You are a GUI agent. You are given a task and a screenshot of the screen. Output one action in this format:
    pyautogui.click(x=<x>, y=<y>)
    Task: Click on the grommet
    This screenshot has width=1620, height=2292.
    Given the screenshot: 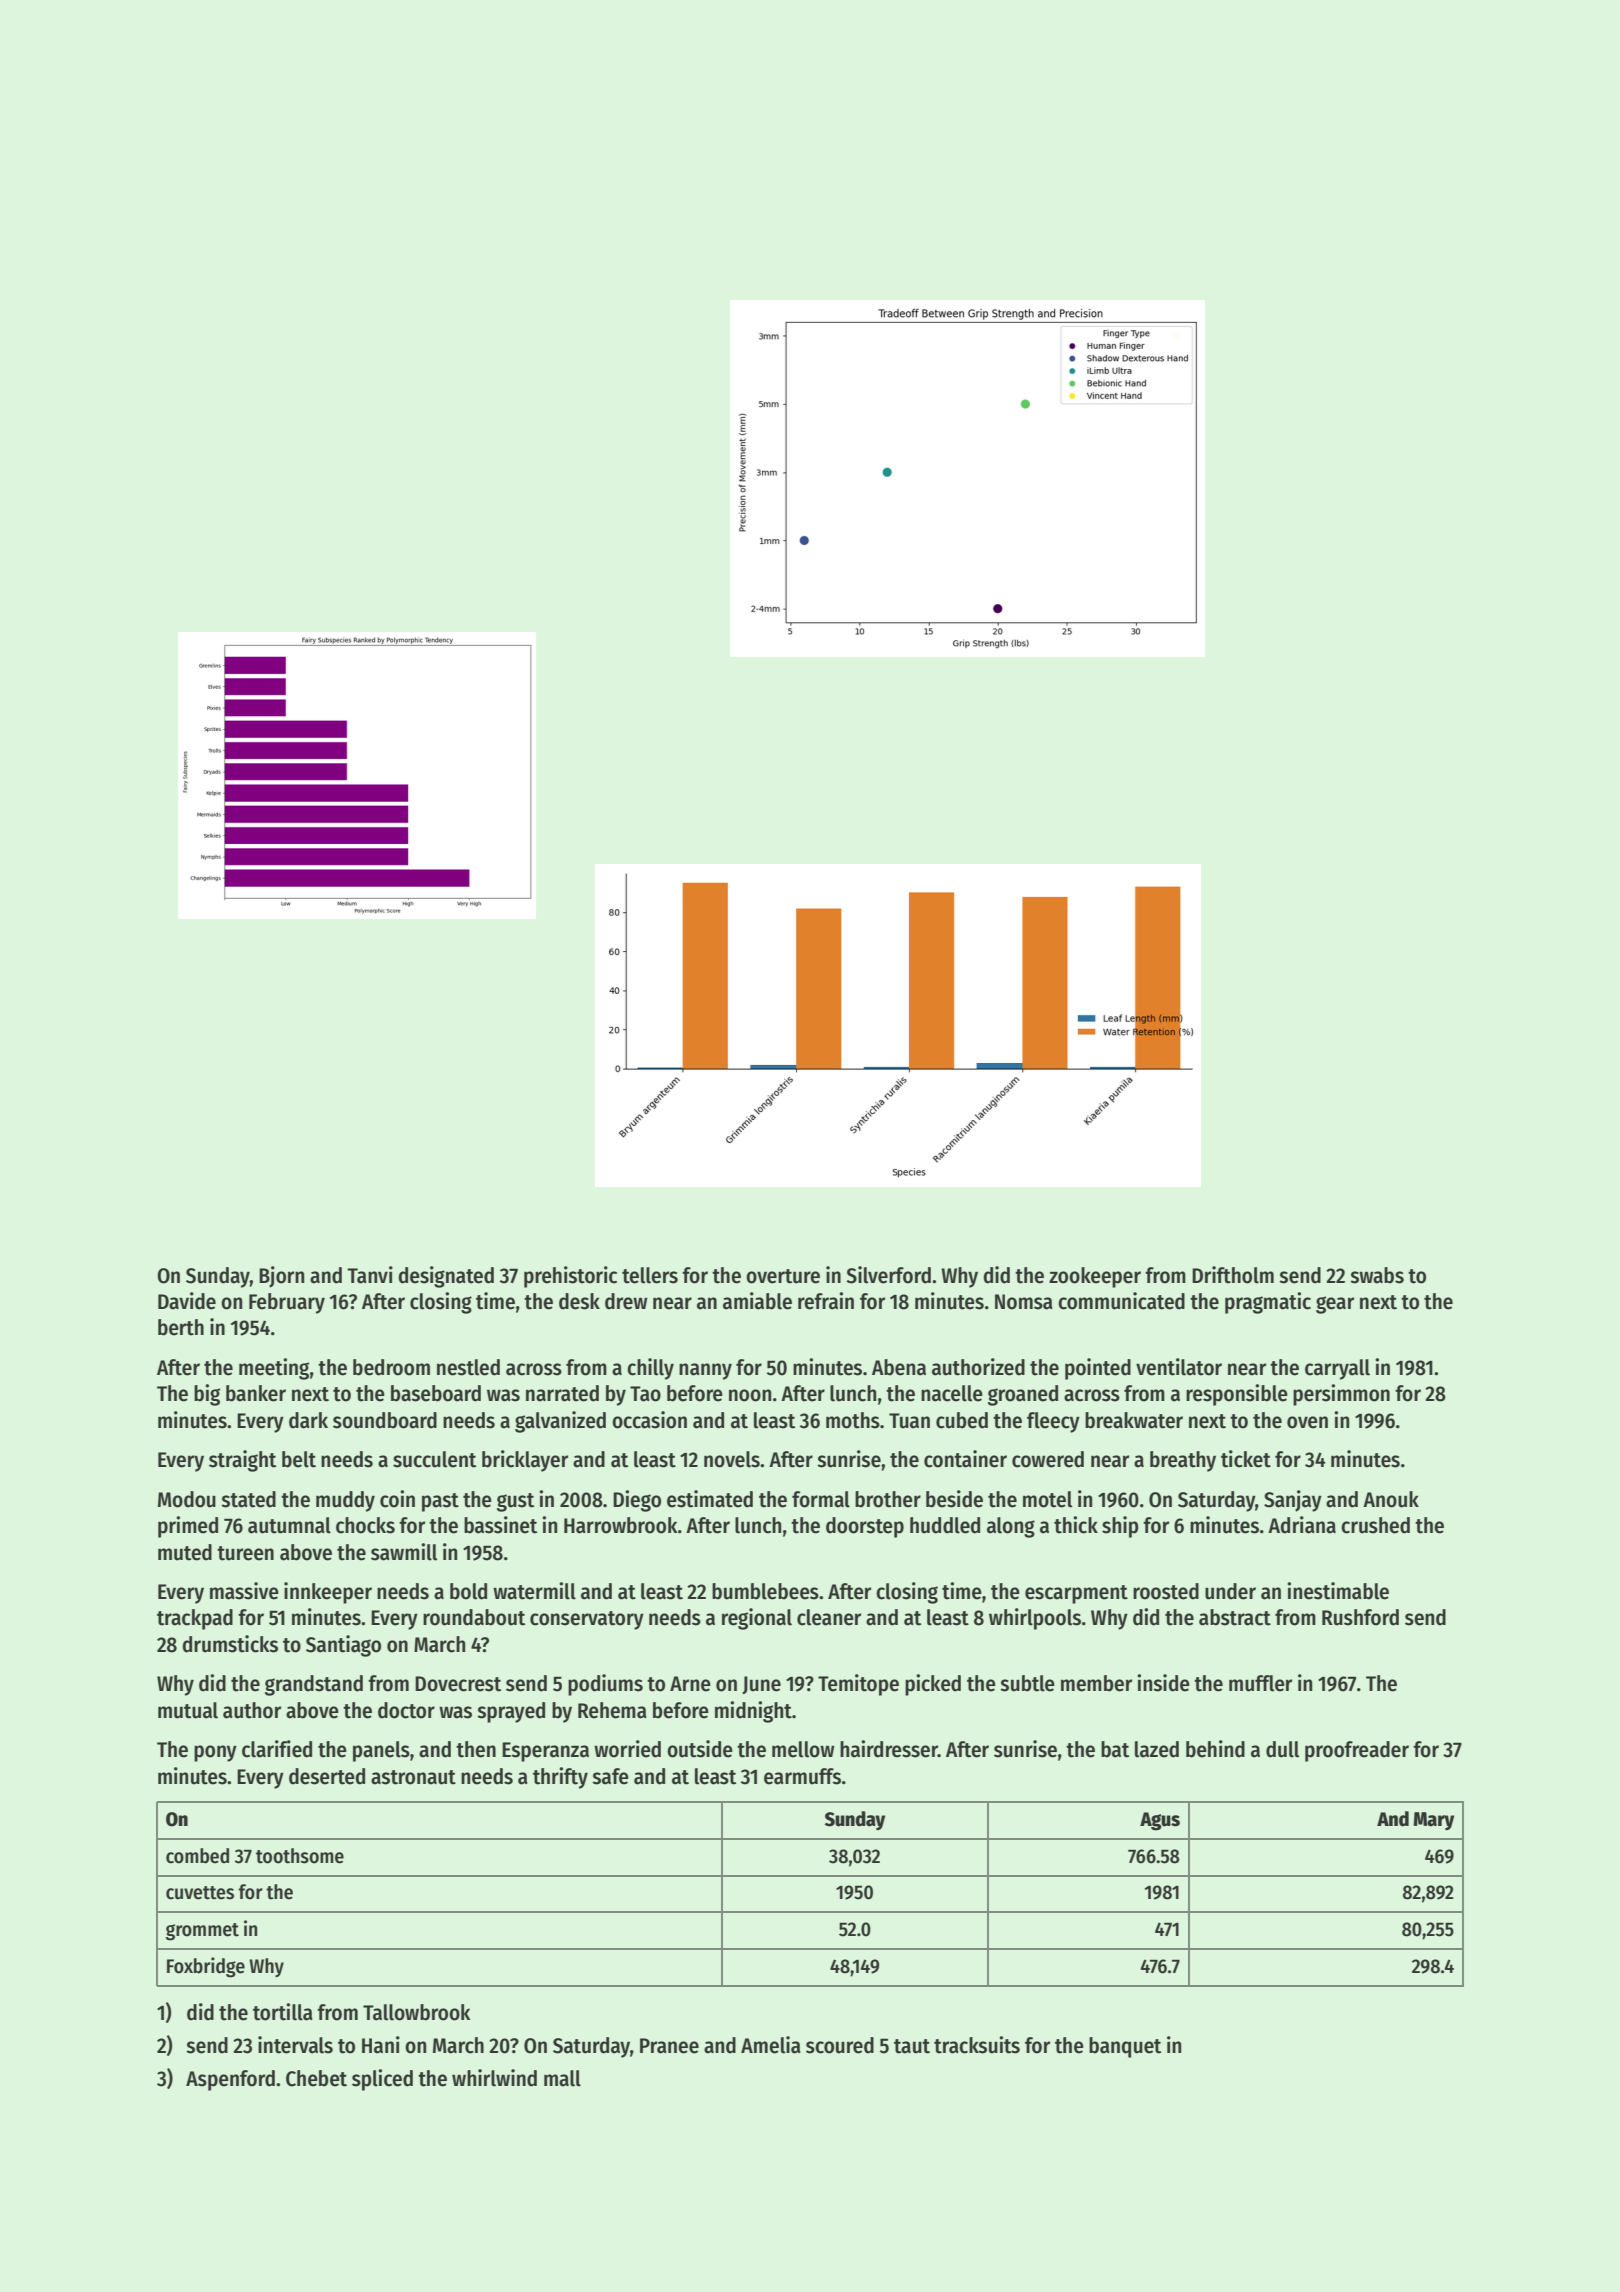 What is the action you would take?
    pyautogui.click(x=202, y=1932)
